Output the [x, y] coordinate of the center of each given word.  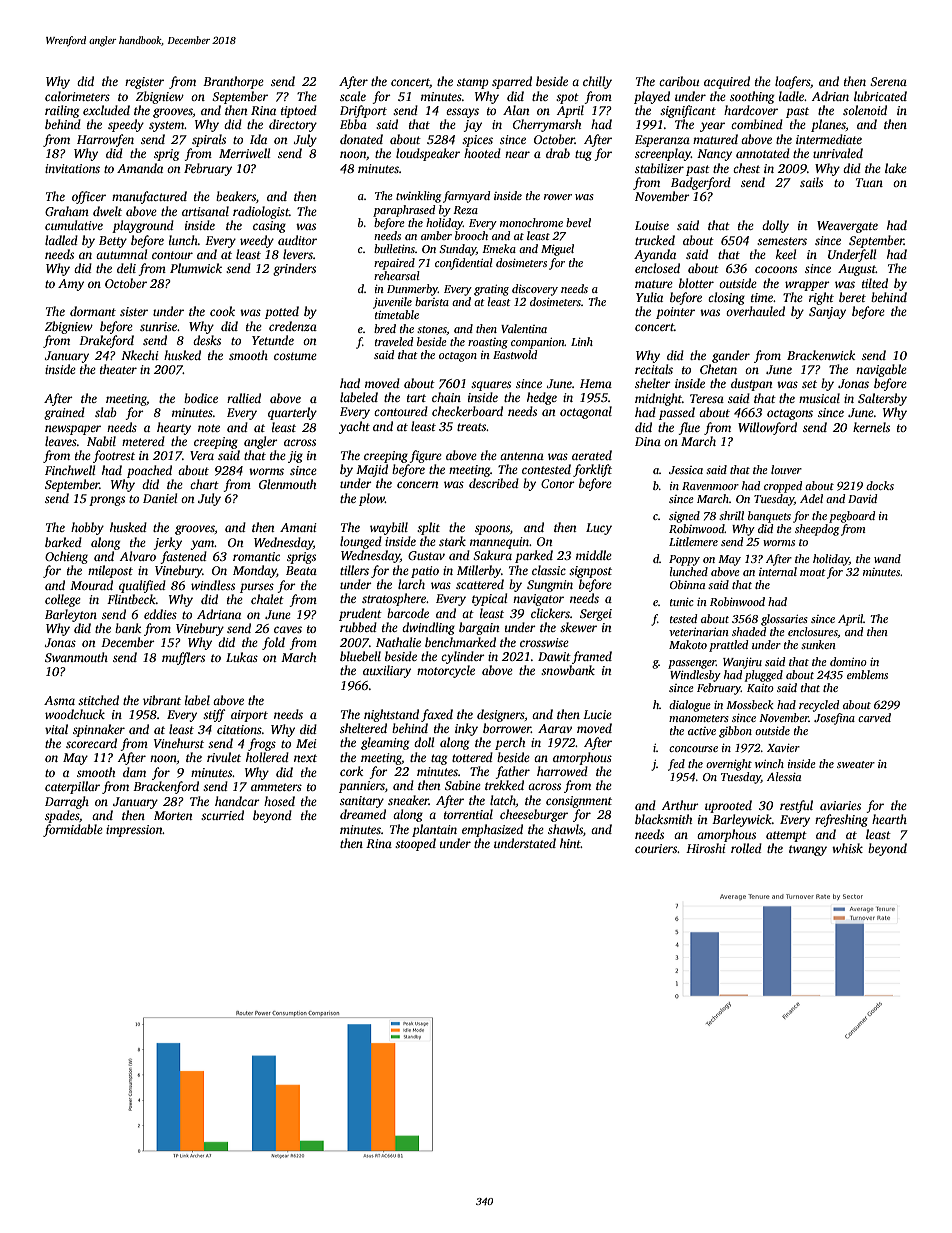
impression [134, 831]
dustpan [751, 384]
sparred [512, 82]
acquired [727, 82]
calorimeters [77, 96]
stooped [415, 844]
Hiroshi [706, 848]
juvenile [392, 303]
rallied [244, 398]
